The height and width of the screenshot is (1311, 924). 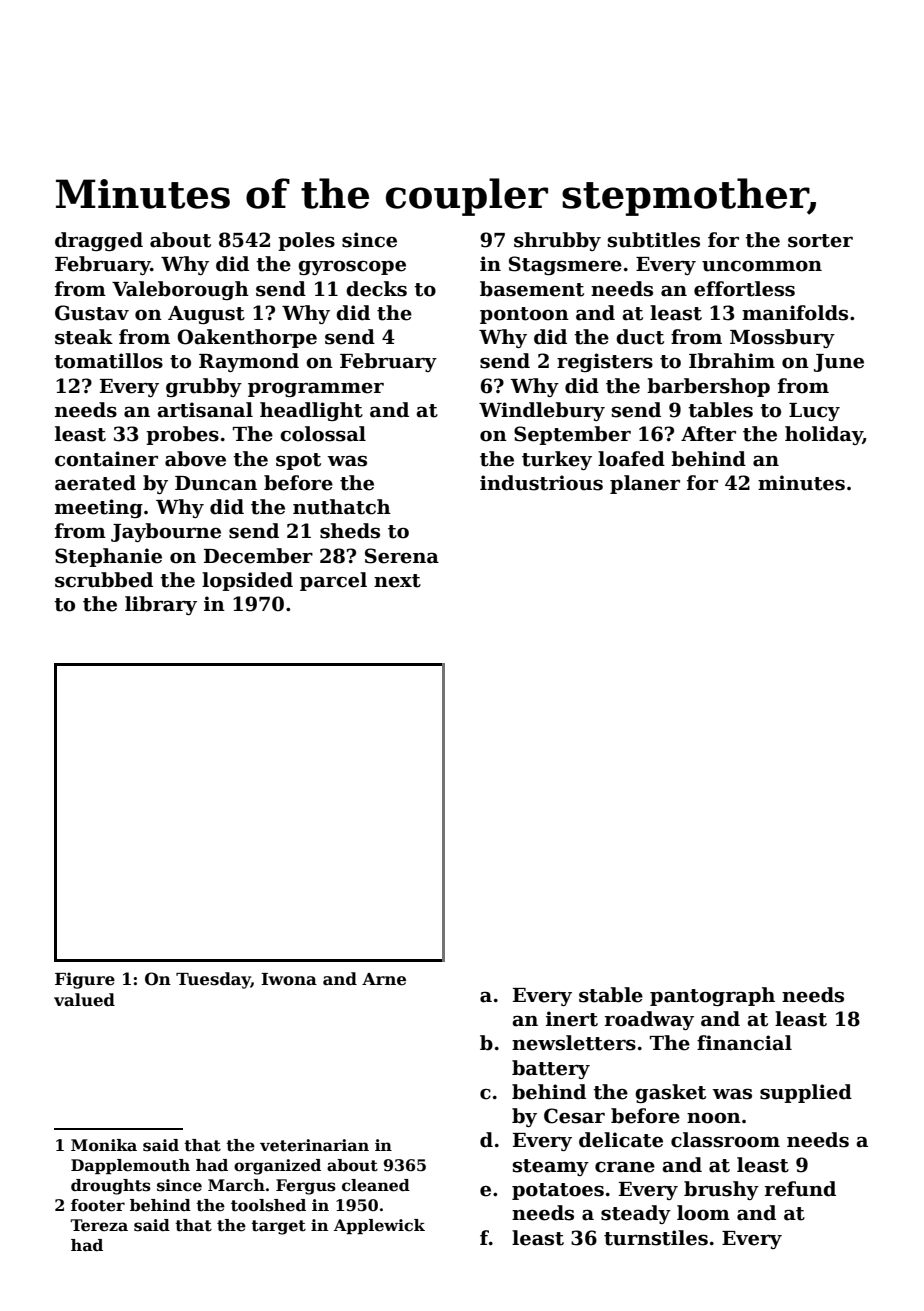 I want to click on turkey, so click(x=557, y=460).
